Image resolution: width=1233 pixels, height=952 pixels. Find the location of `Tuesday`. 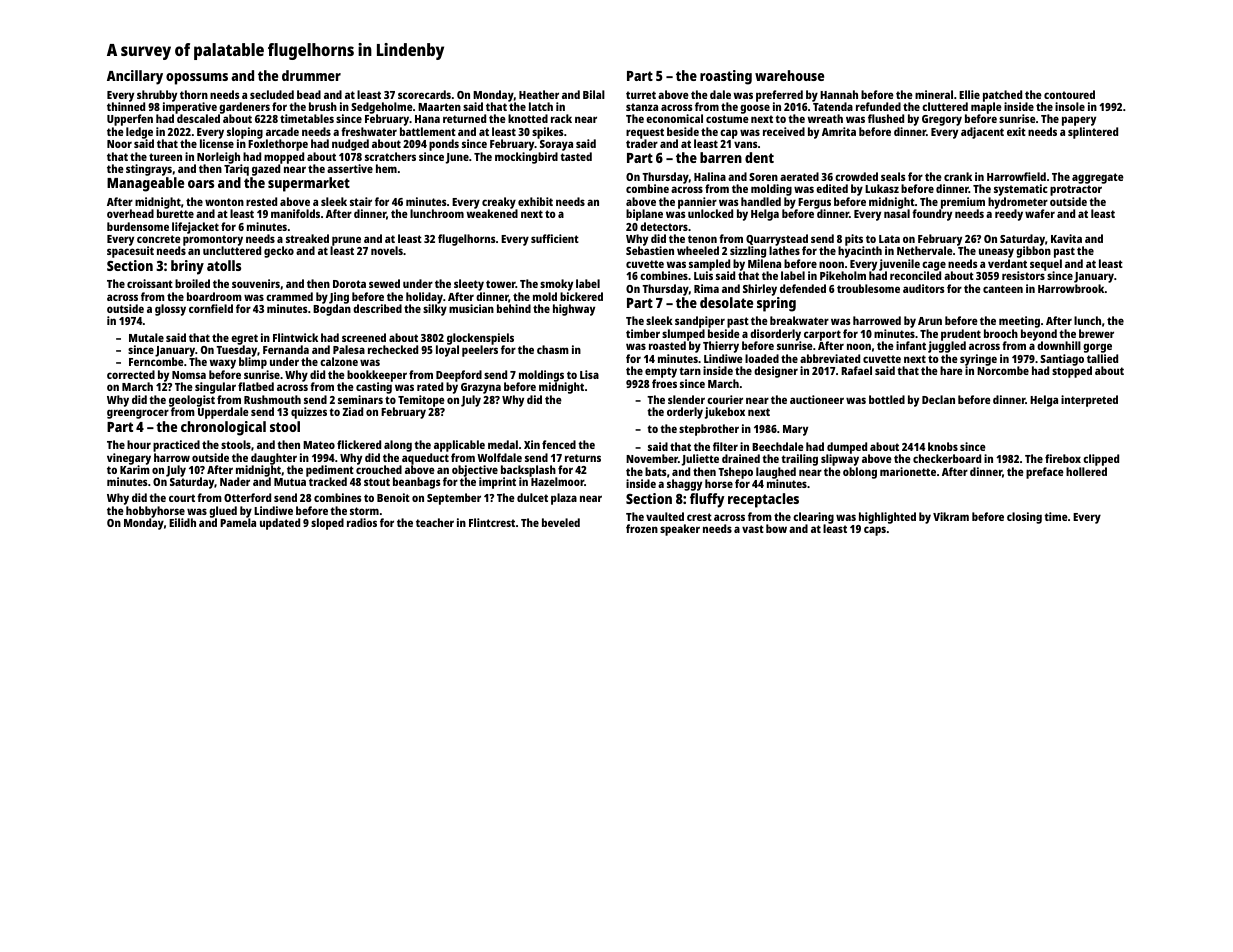

Tuesday is located at coordinates (236, 351).
